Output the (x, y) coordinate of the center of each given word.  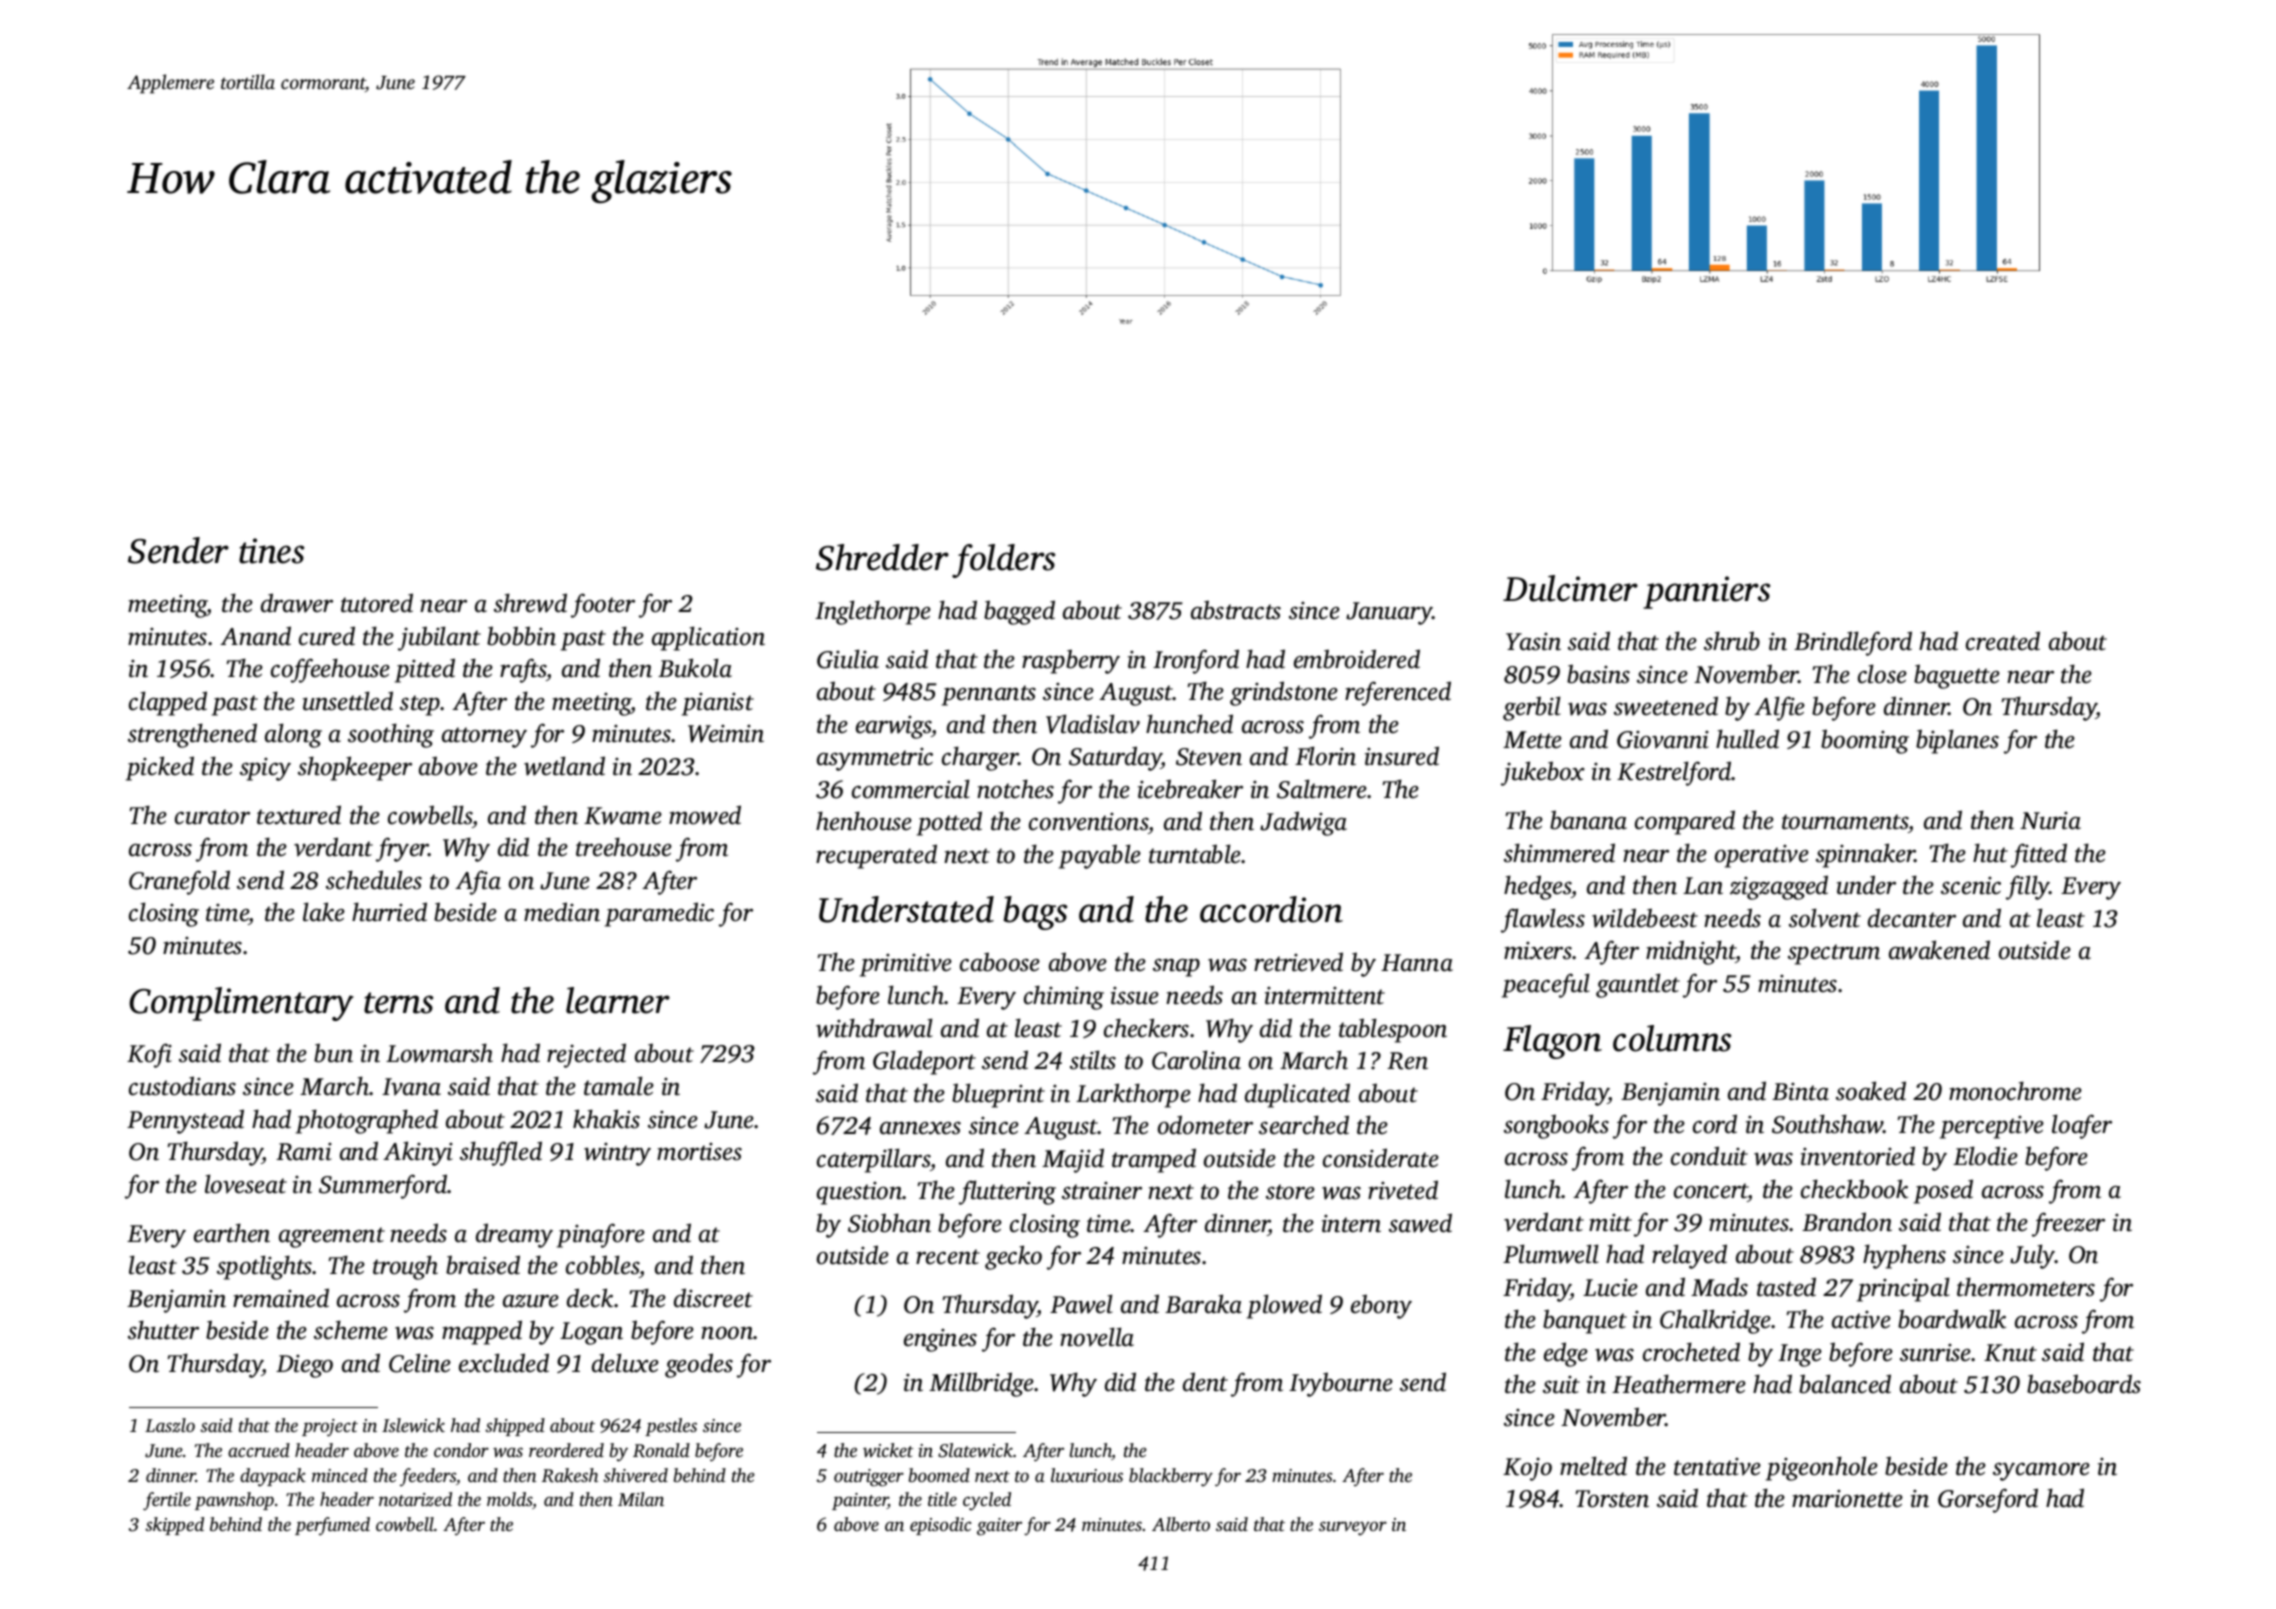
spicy (265, 769)
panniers (1706, 592)
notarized (415, 1499)
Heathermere (1679, 1384)
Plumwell (1551, 1254)
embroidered (1357, 659)
